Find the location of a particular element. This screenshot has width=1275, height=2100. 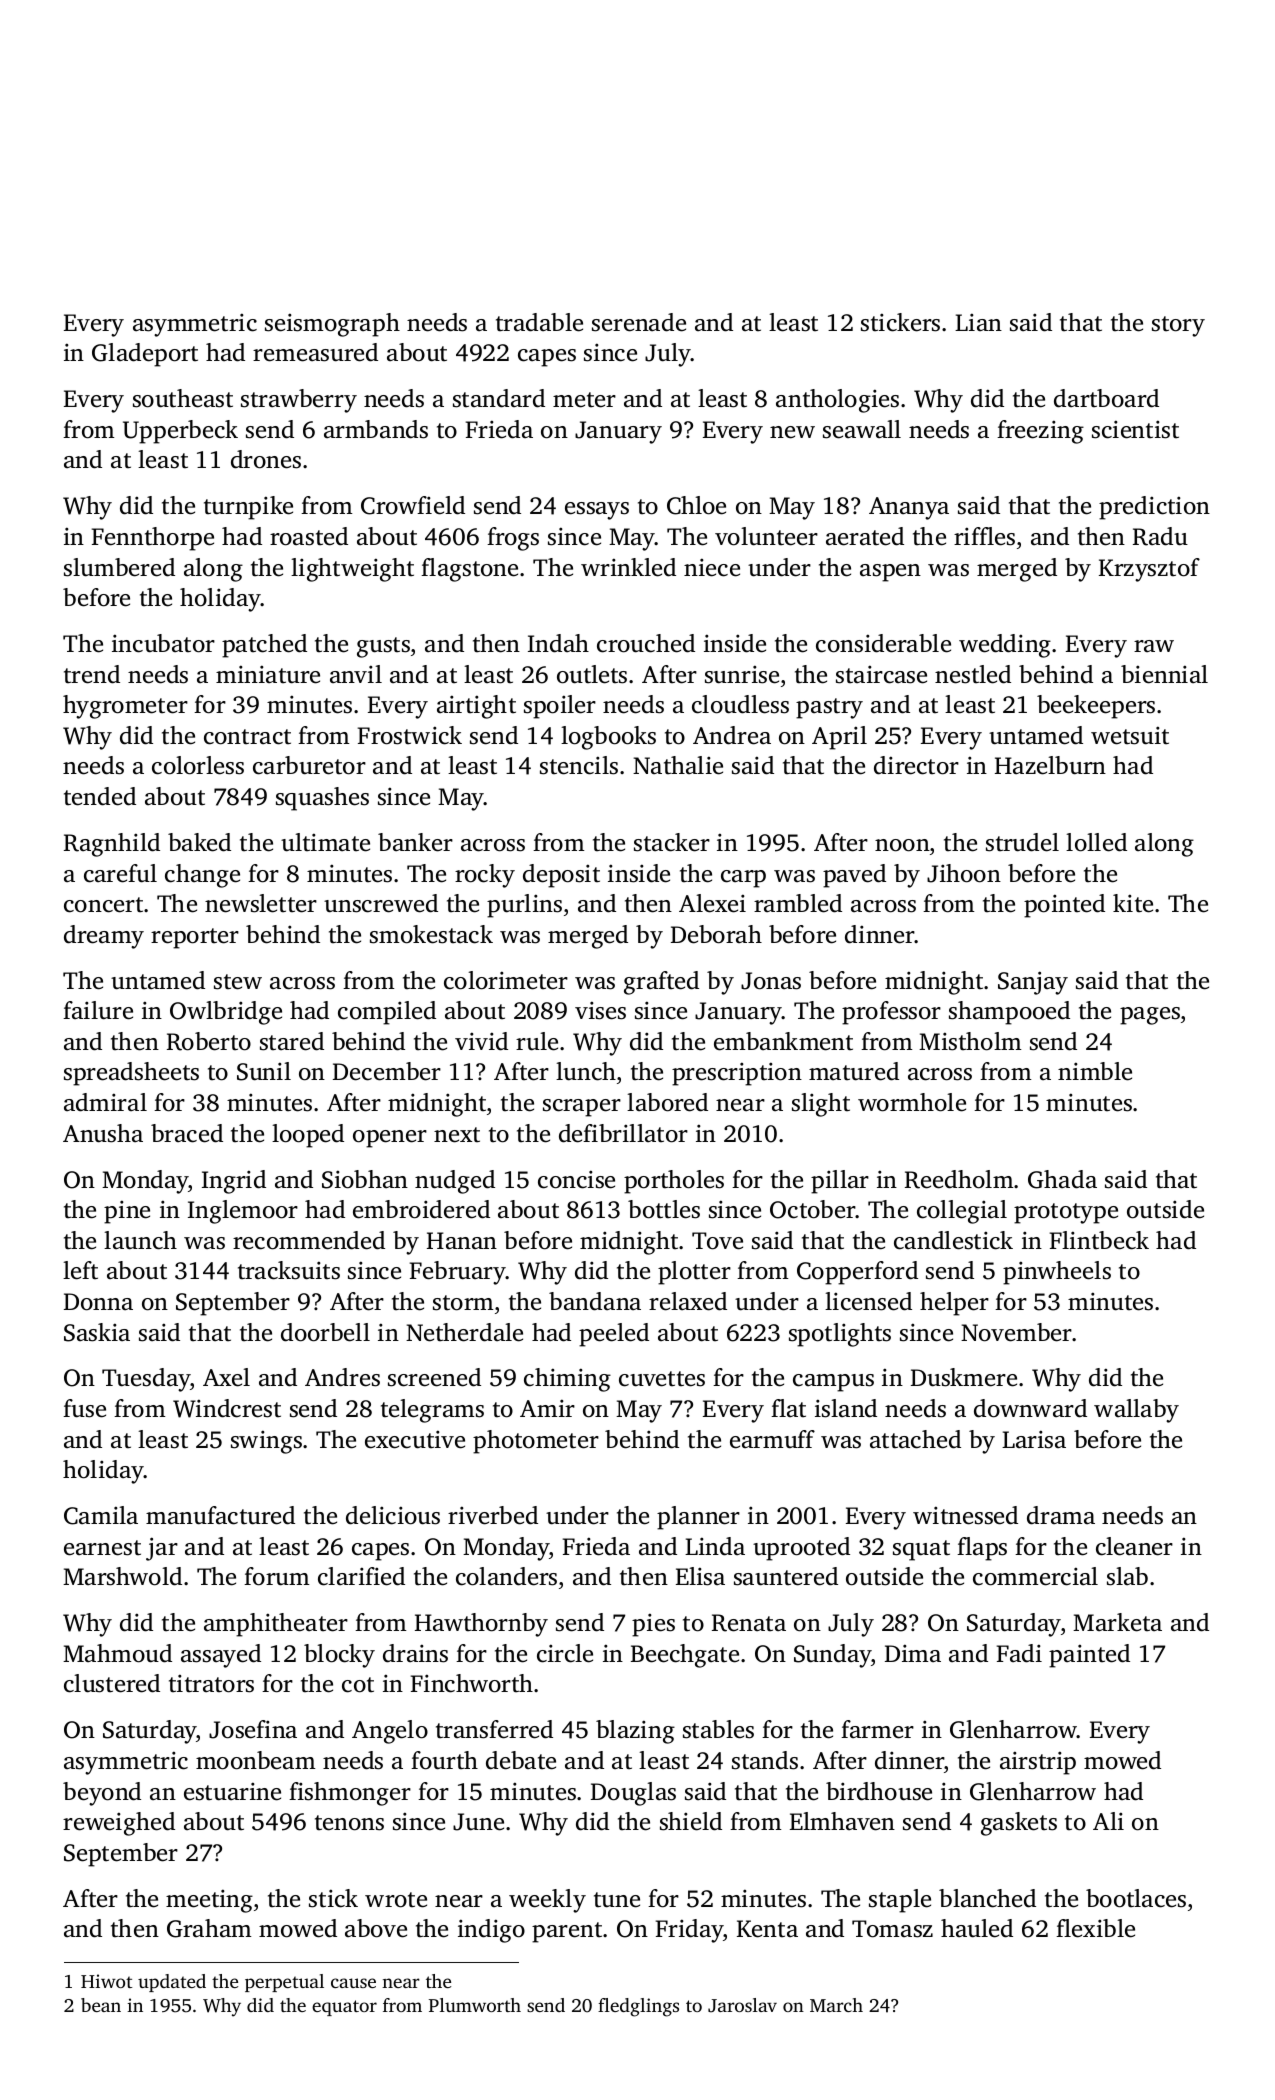

Hiwot is located at coordinates (106, 1981).
